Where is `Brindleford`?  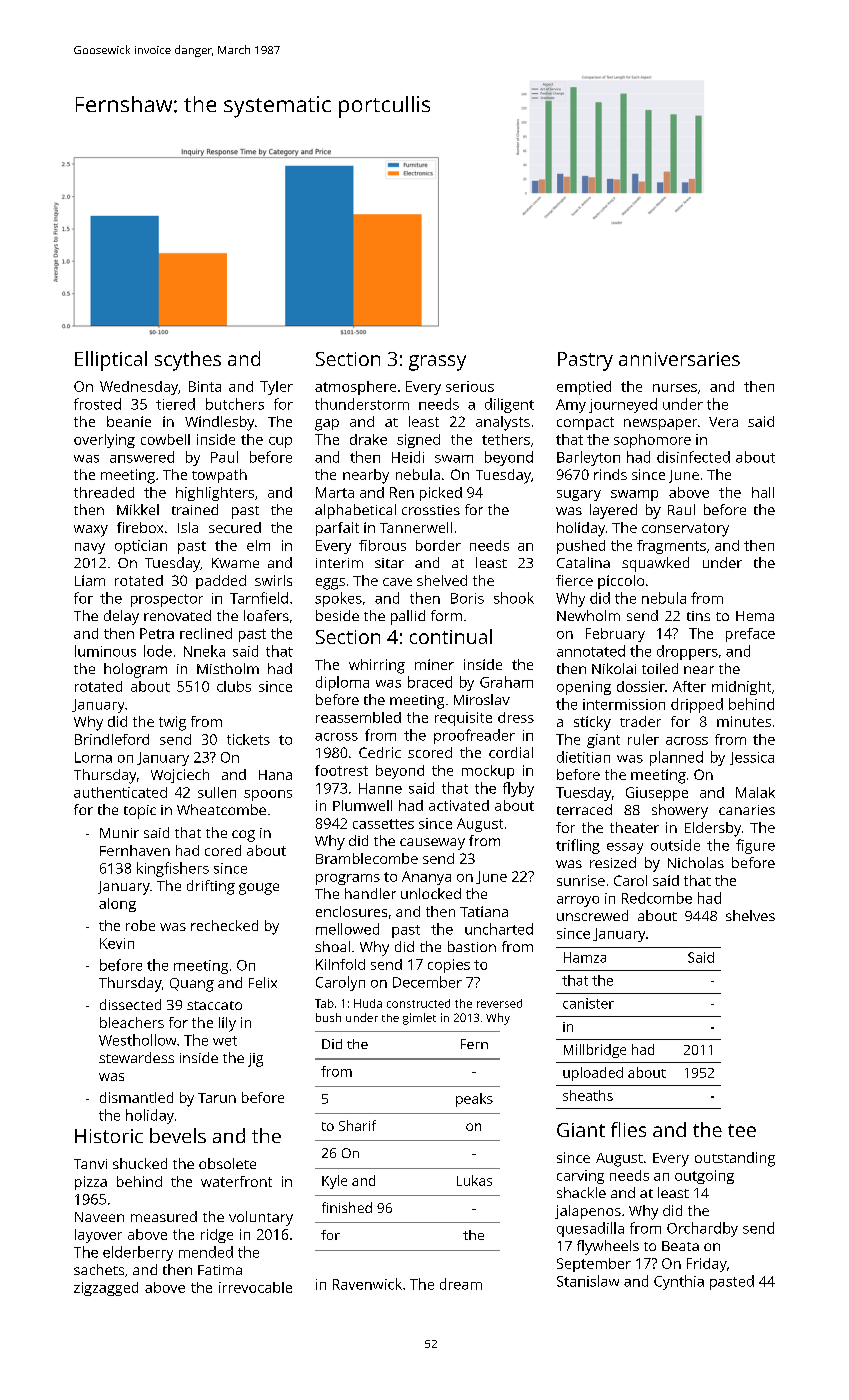 Brindleford is located at coordinates (112, 739).
